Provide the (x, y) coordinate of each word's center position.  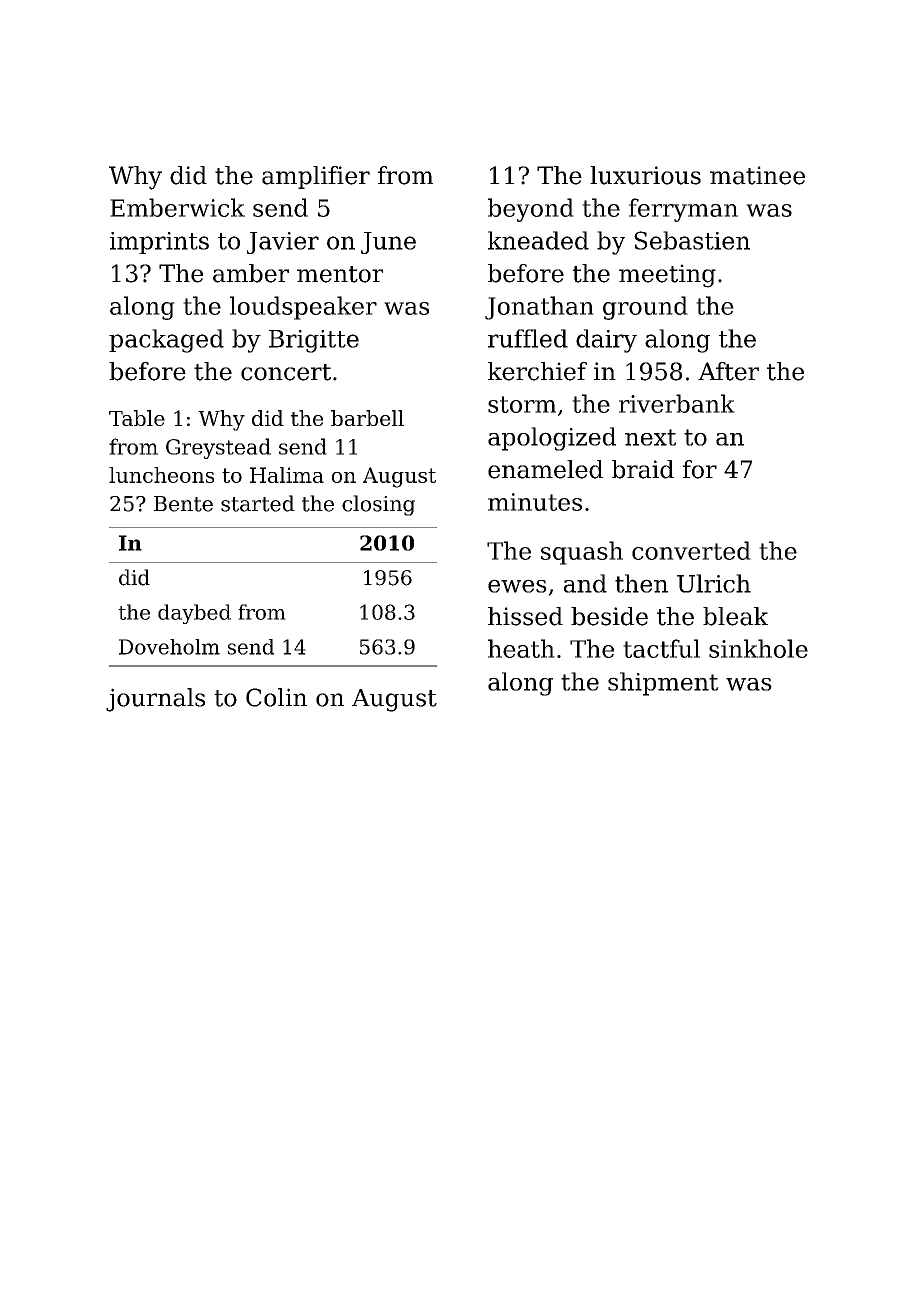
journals (155, 700)
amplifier (316, 177)
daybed (194, 614)
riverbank (677, 403)
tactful (661, 648)
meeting (667, 276)
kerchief (537, 371)
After (728, 371)
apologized (552, 439)
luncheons (162, 475)
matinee (757, 175)
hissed (525, 616)
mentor (340, 274)
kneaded (538, 240)
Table (137, 418)
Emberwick (177, 207)
